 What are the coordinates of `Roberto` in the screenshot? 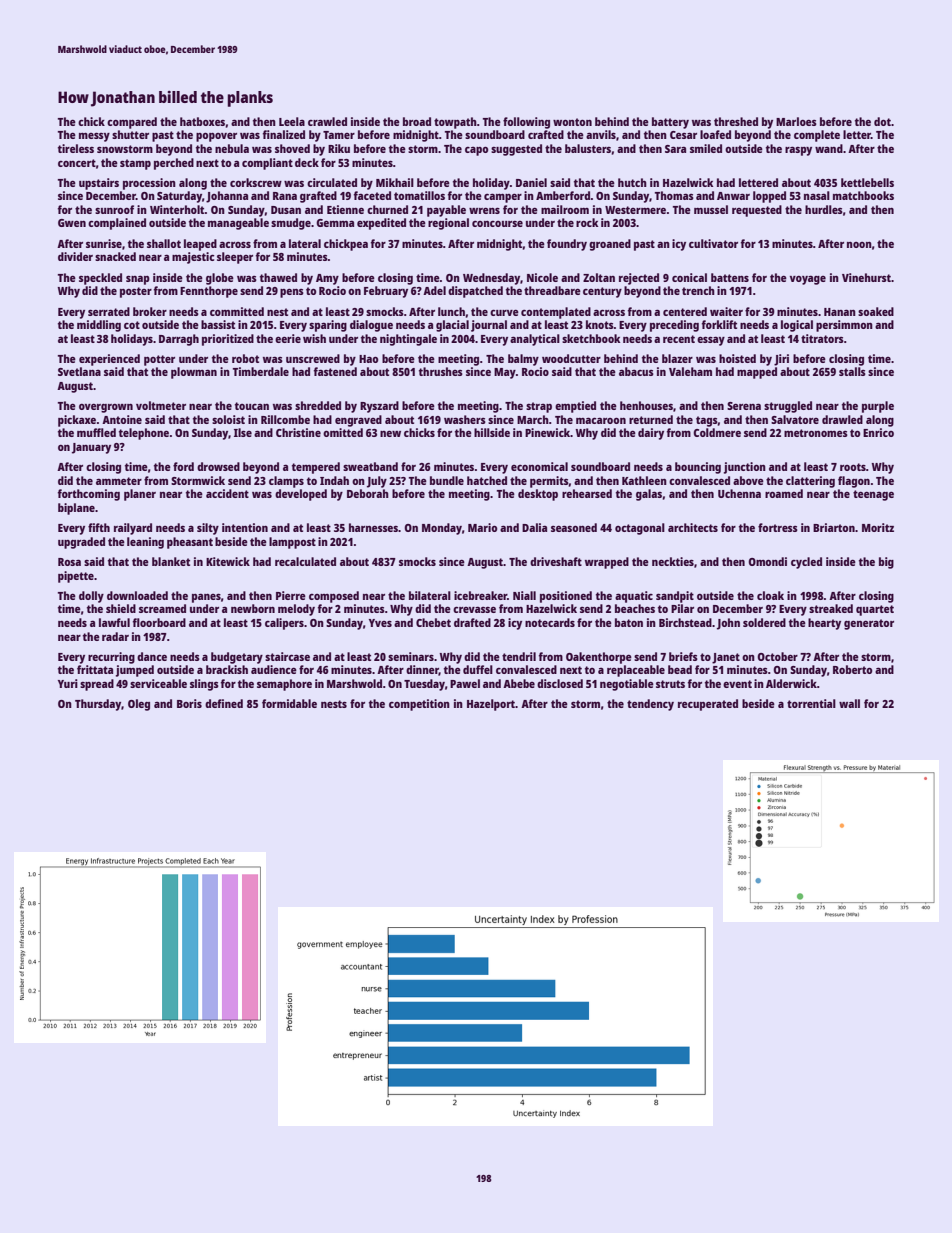 It's located at (852, 669).
